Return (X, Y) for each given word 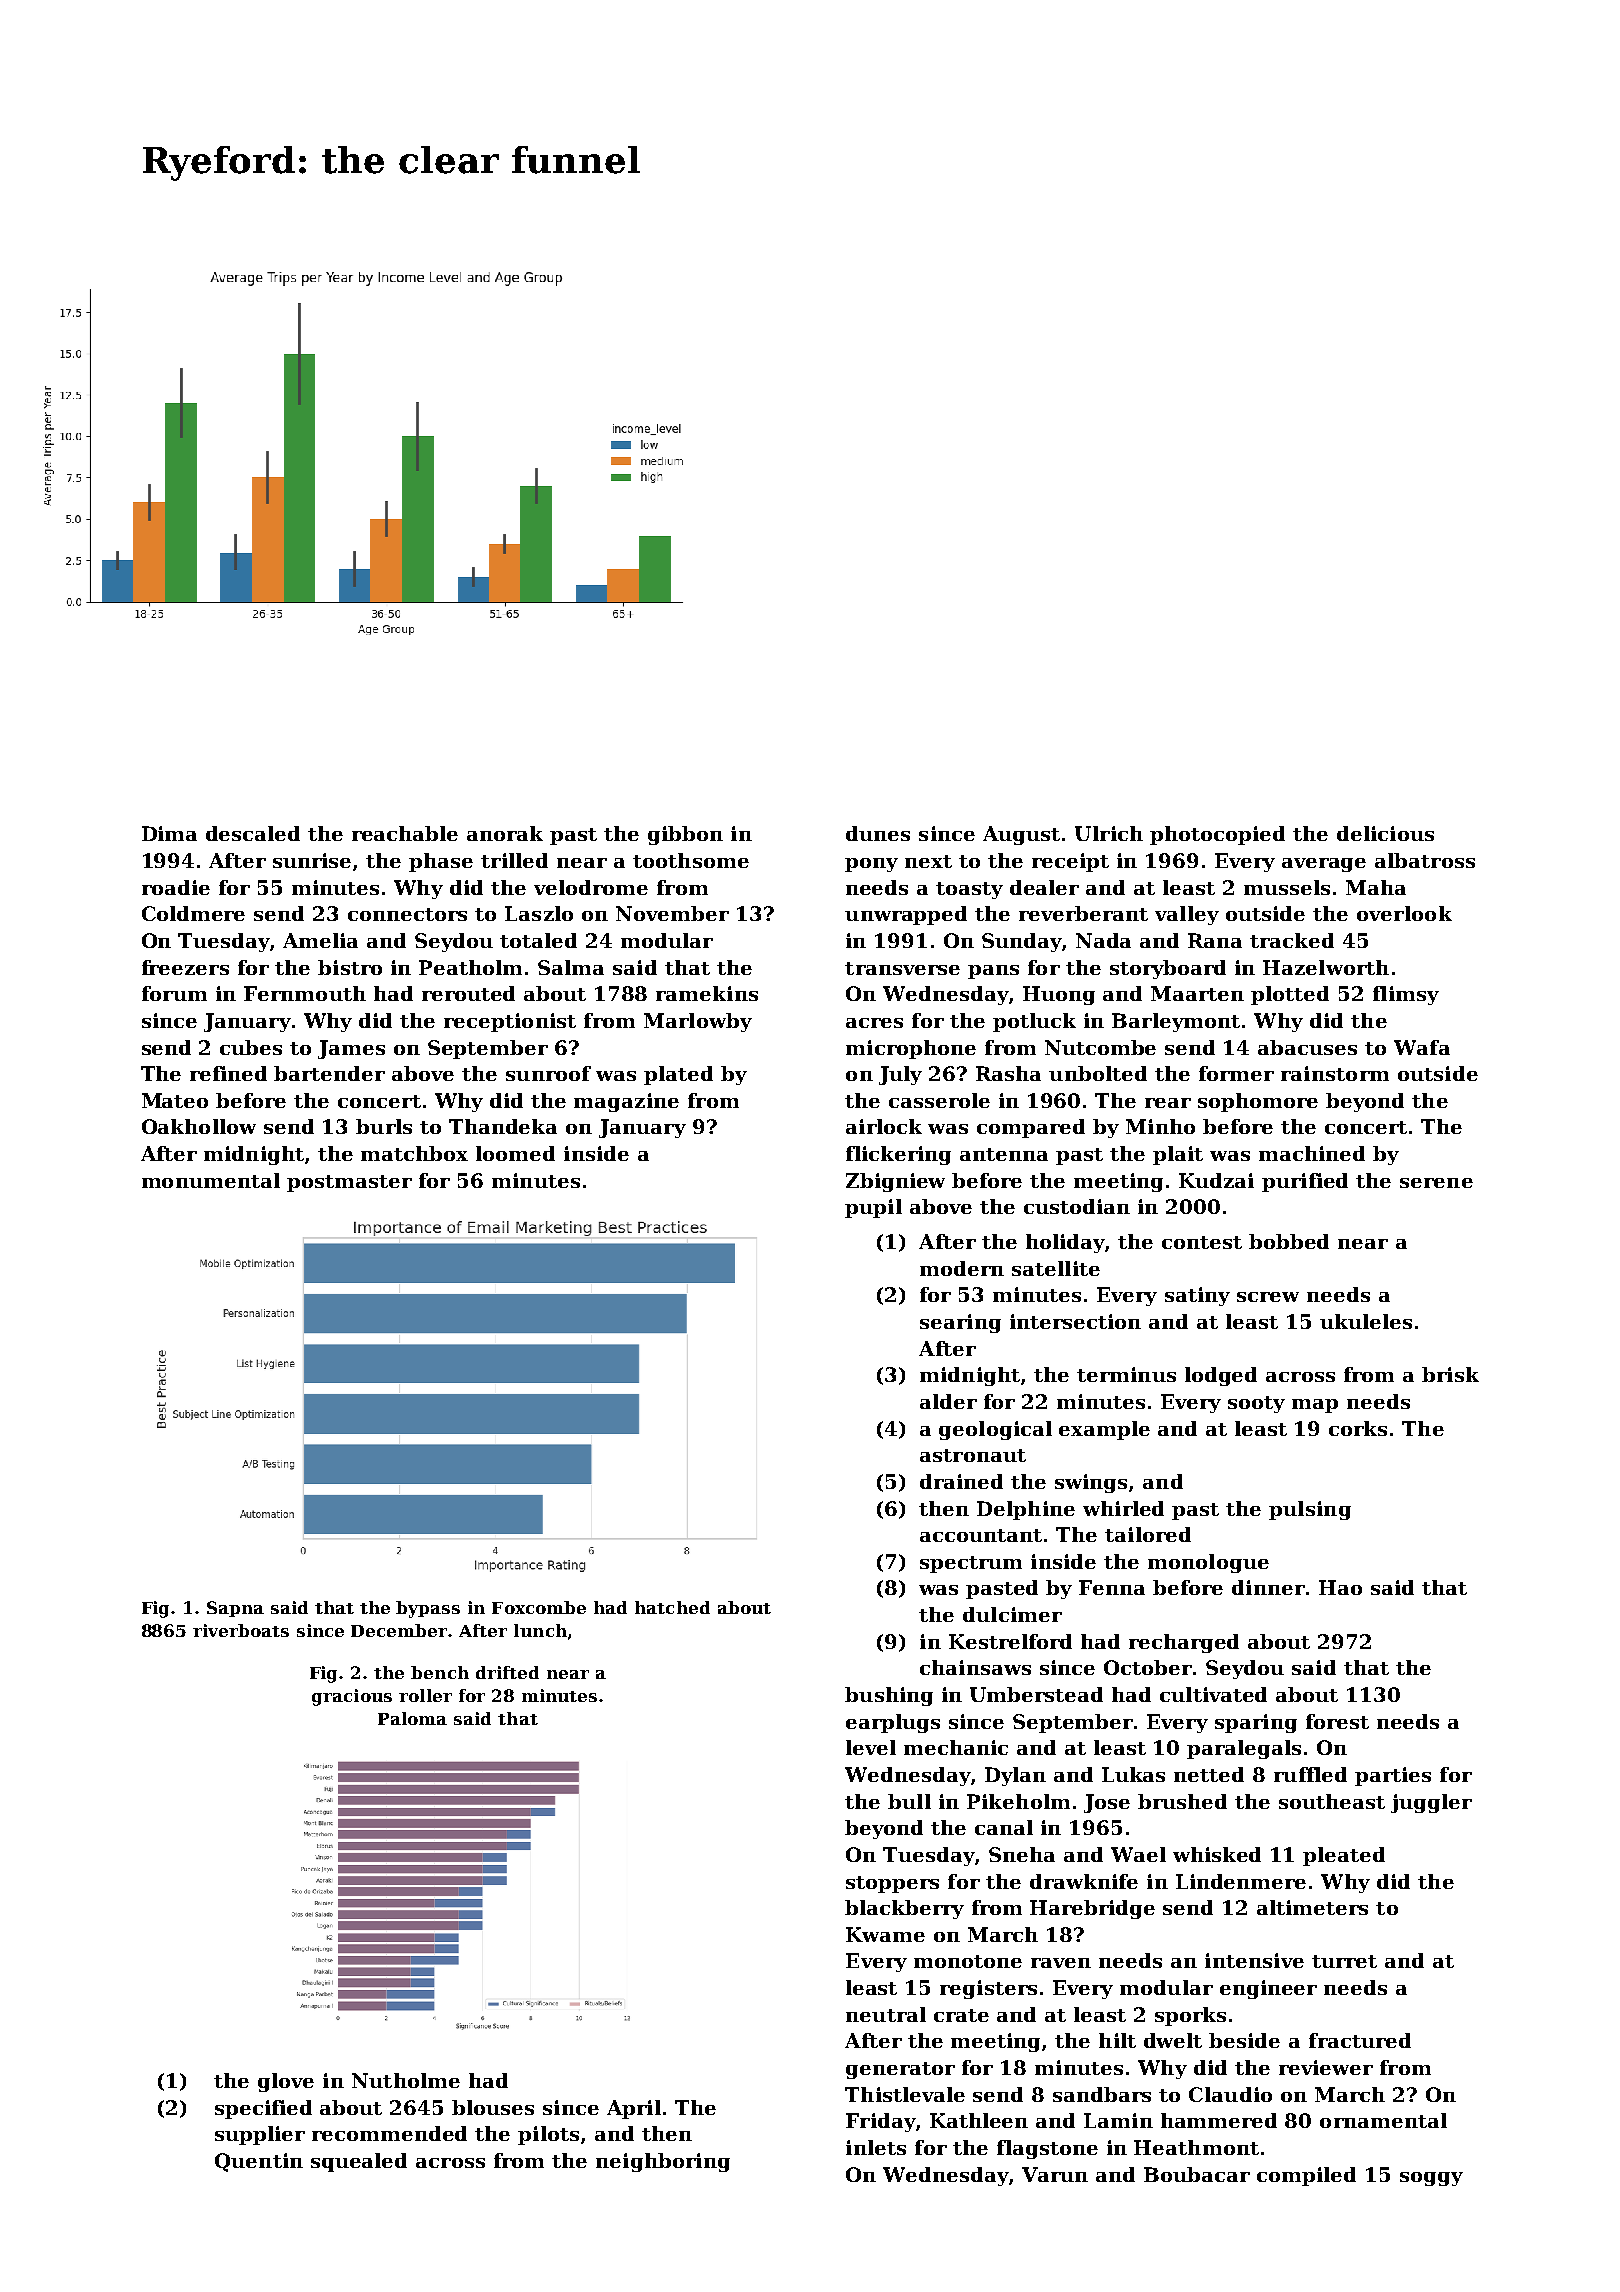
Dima (169, 833)
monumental (211, 1180)
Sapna (235, 1609)
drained (961, 1481)
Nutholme (406, 2080)
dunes (878, 833)
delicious (1385, 833)
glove (286, 2082)
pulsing (1310, 1510)
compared (1031, 1128)
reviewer (1326, 2067)
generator (900, 2070)
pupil (873, 1208)
